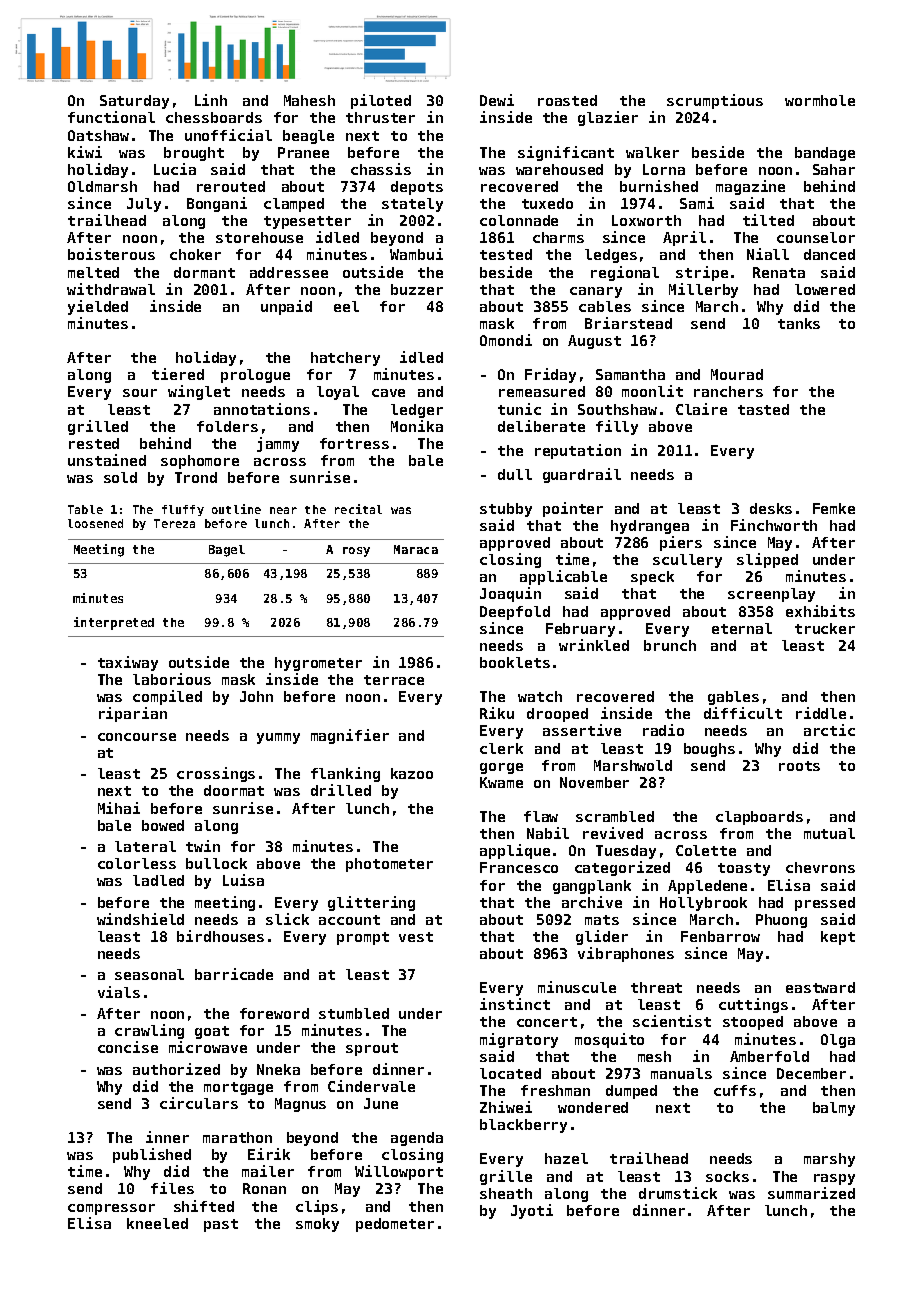 This page has height=1308, width=924. What do you see at coordinates (102, 186) in the page?
I see `Oldmarsh` at bounding box center [102, 186].
